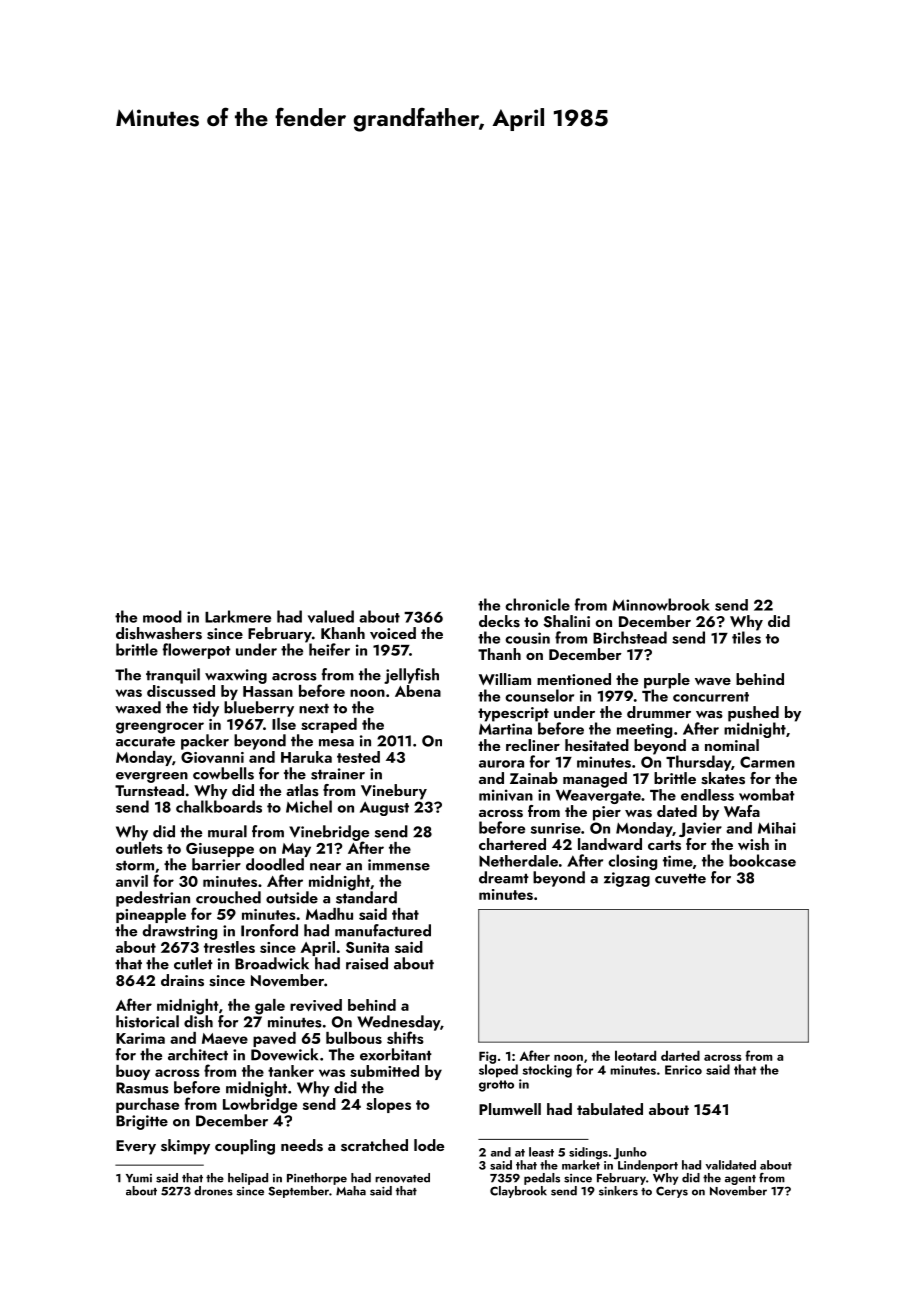 The width and height of the screenshot is (924, 1314). I want to click on valued, so click(331, 616).
